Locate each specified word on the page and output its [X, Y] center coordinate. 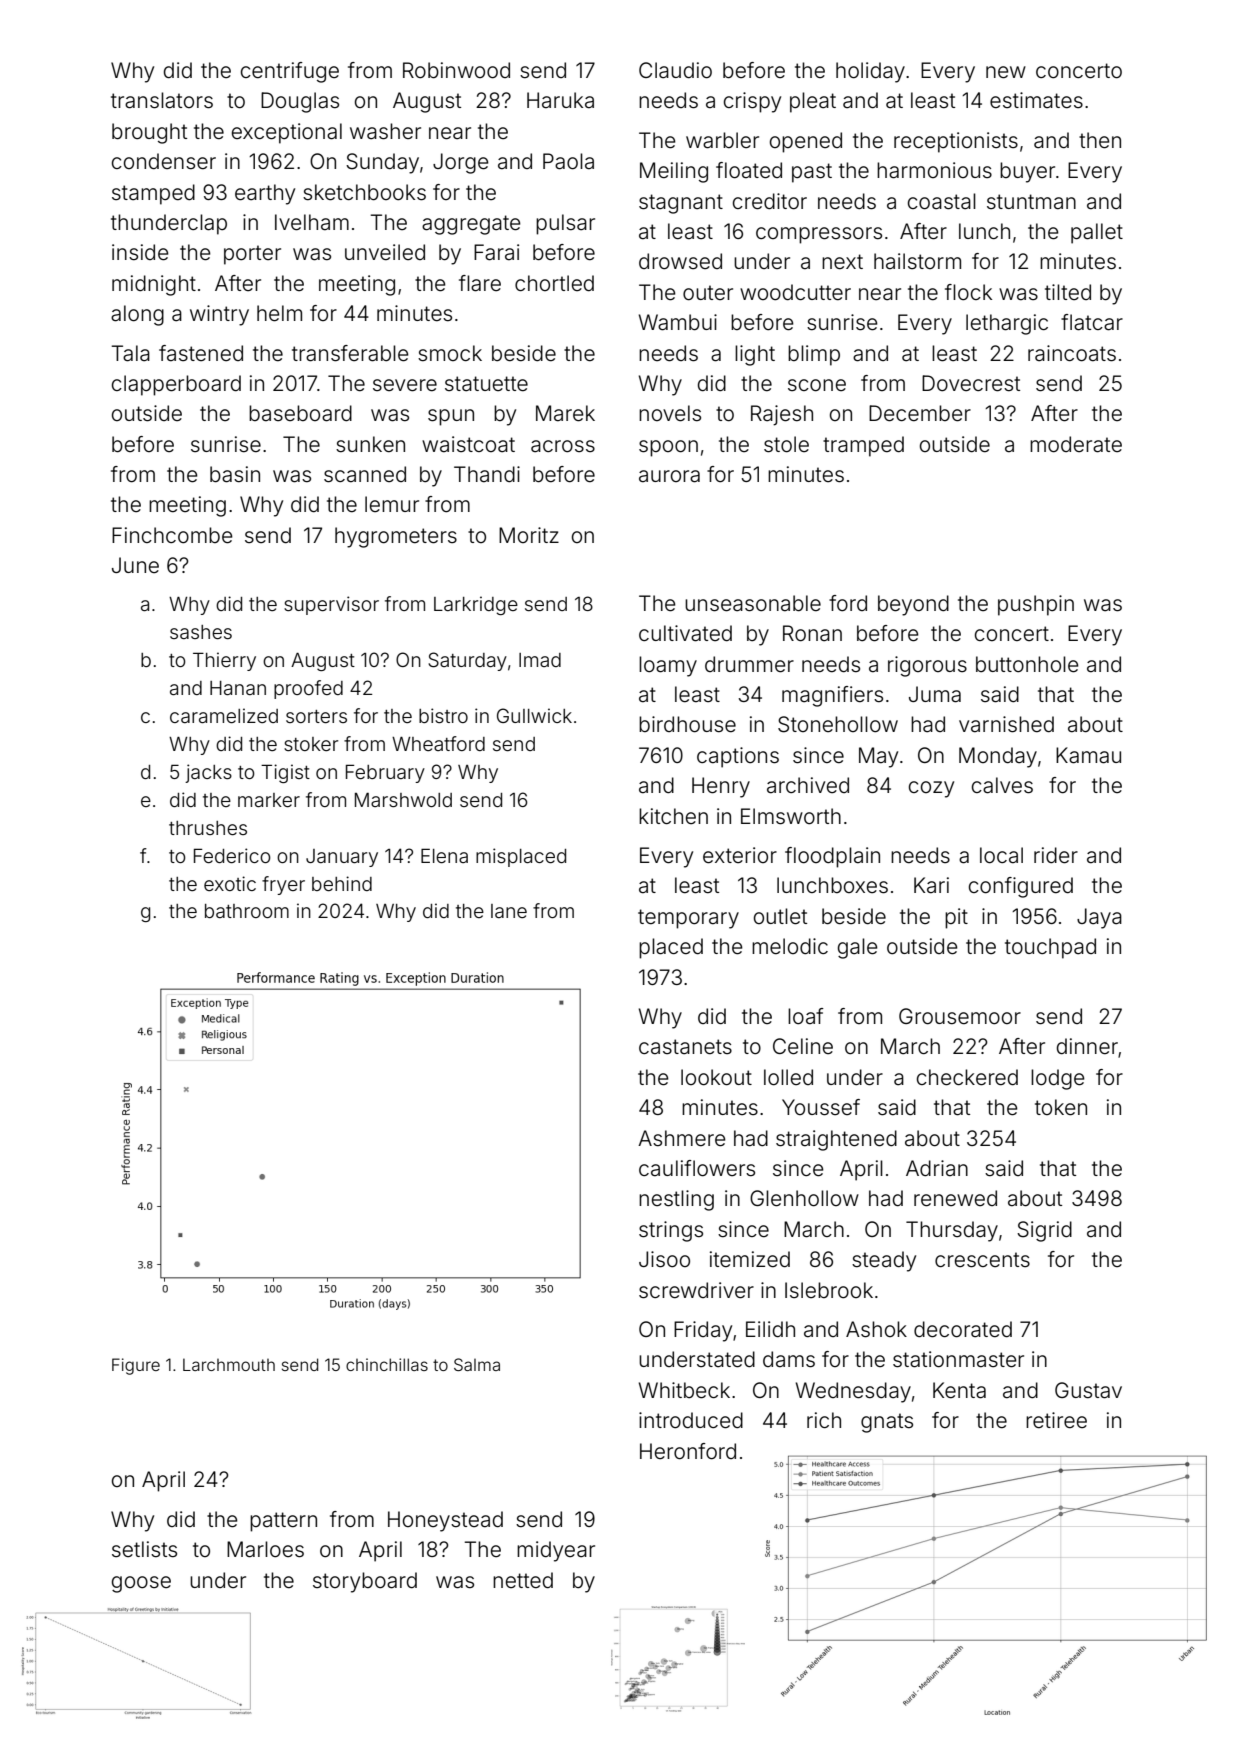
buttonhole [1027, 664]
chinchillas [387, 1364]
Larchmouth [229, 1364]
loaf [806, 1016]
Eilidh [770, 1329]
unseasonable [753, 603]
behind [342, 883]
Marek [565, 413]
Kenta [959, 1390]
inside [140, 252]
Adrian [937, 1168]
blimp [814, 355]
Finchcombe [172, 535]
